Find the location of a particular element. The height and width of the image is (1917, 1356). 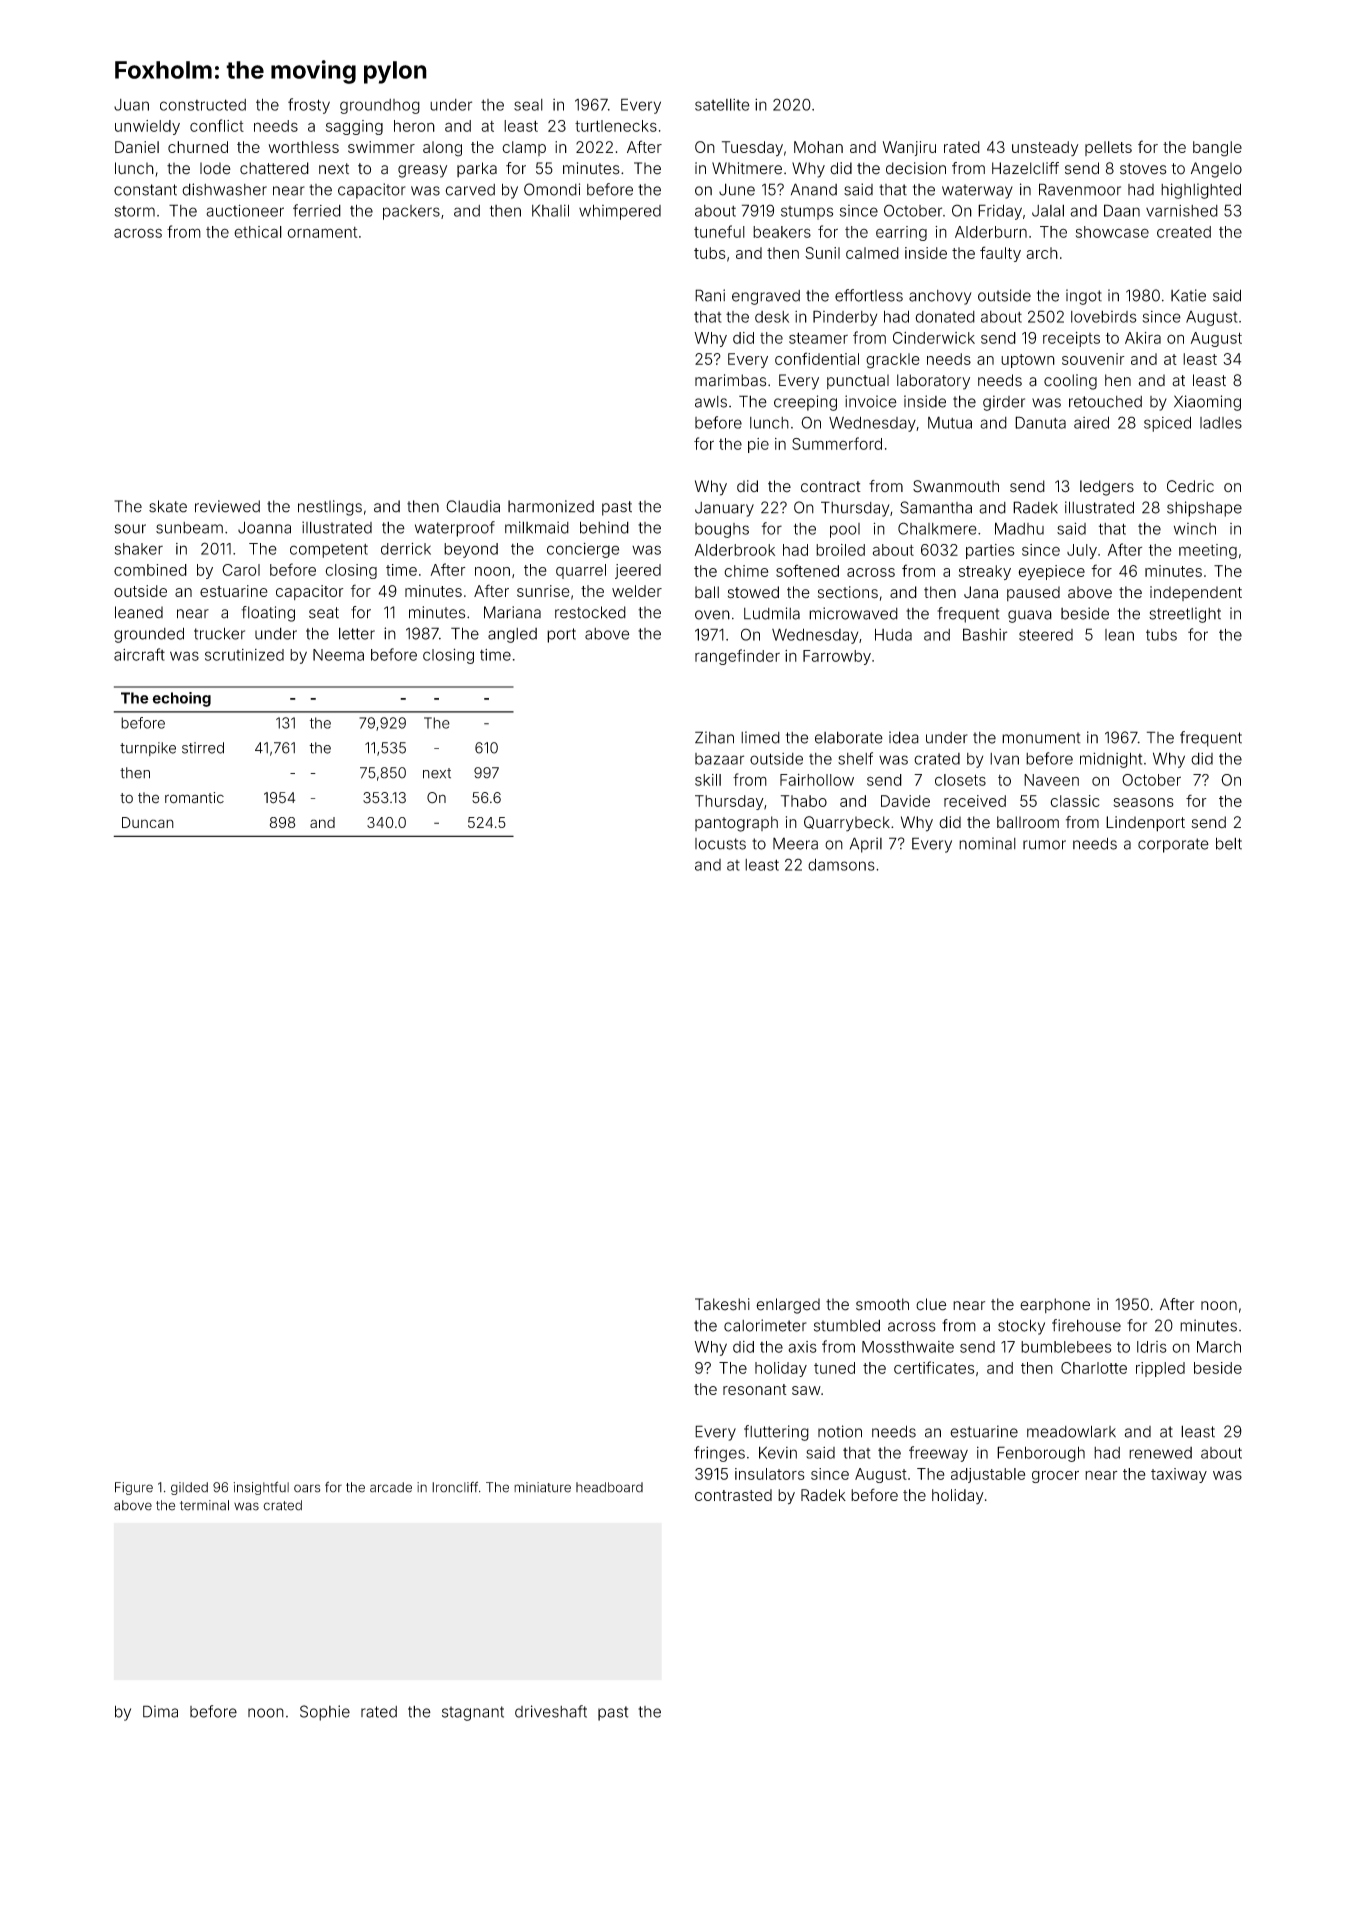

clue is located at coordinates (931, 1304).
